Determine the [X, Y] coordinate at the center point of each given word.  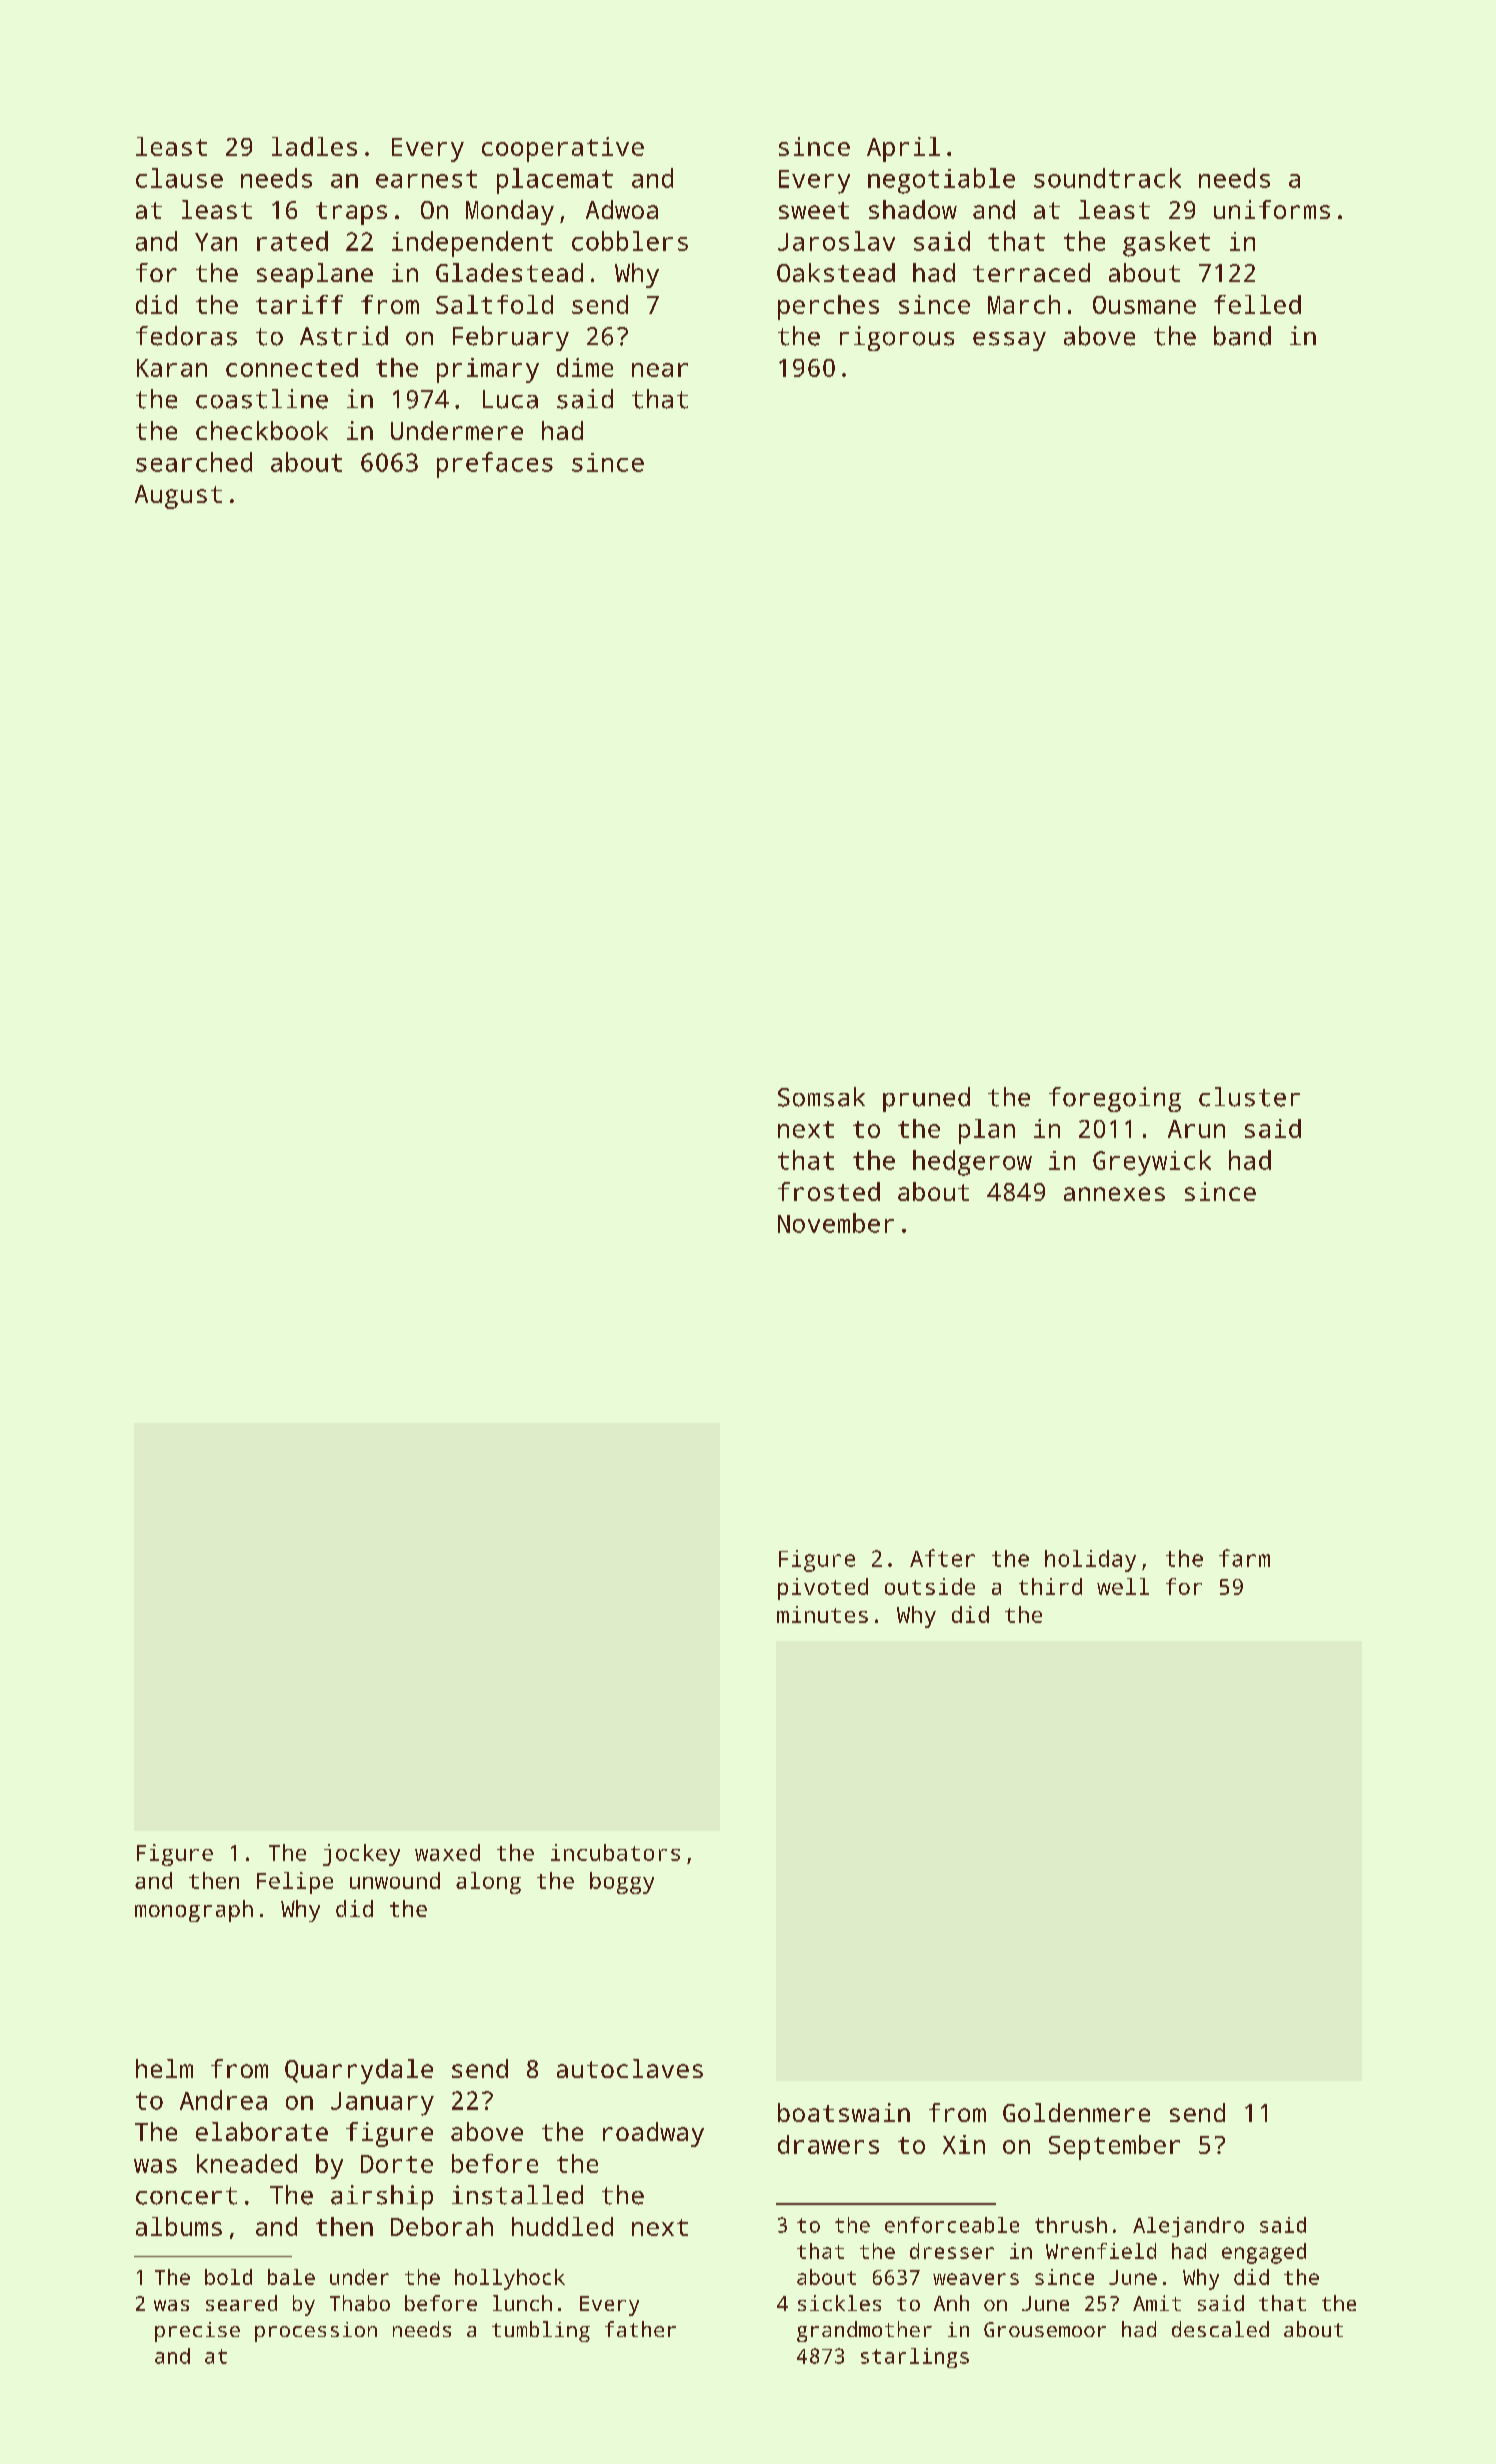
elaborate [262, 2131]
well [1123, 1586]
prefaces [495, 465]
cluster [1249, 1097]
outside [930, 1586]
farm [1244, 1558]
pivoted [823, 1589]
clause [179, 178]
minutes [822, 1614]
